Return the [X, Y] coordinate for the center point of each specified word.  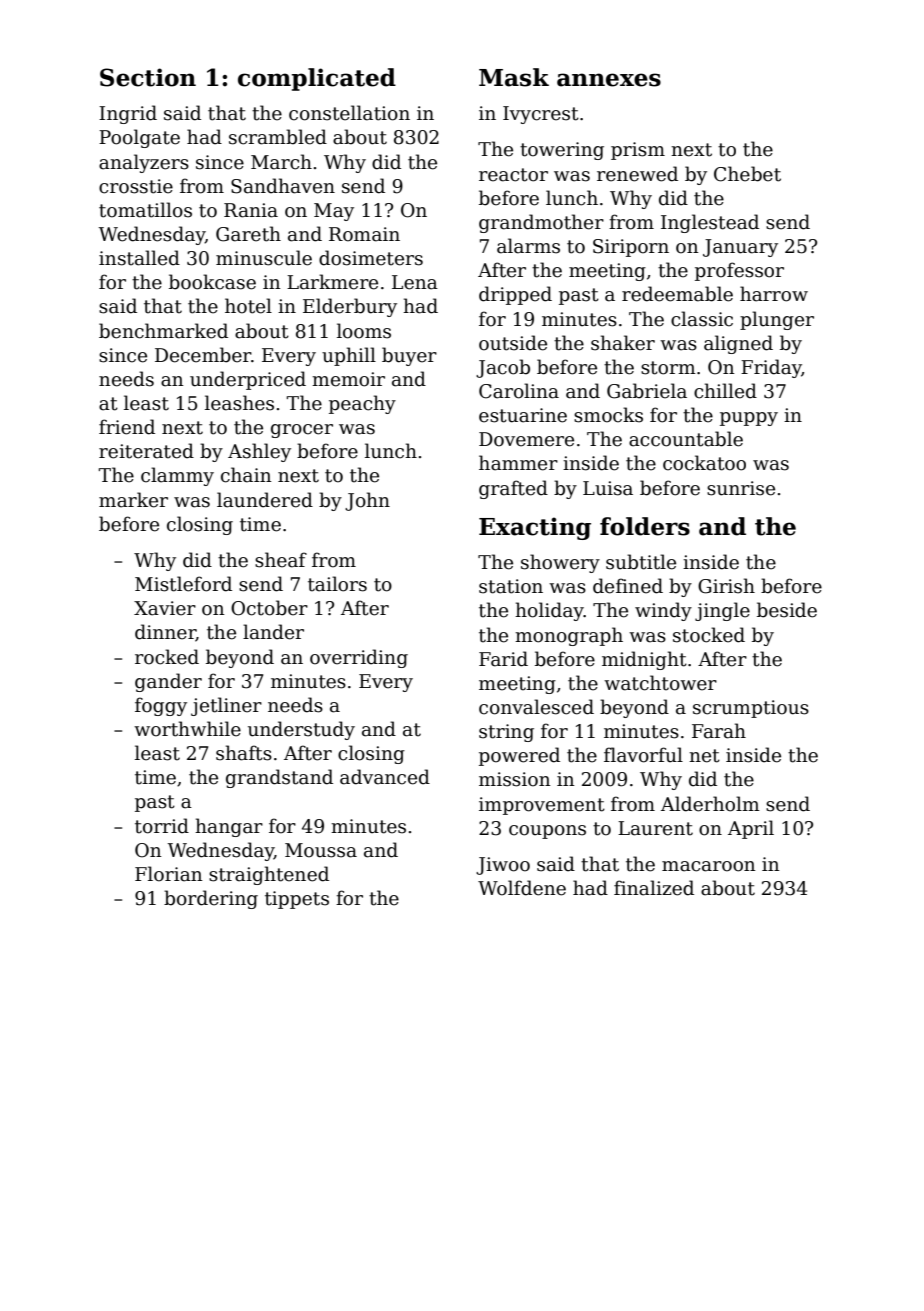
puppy [749, 419]
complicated [317, 79]
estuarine [523, 415]
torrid [162, 826]
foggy [161, 706]
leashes [239, 403]
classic [702, 319]
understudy [301, 730]
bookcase [212, 282]
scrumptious [751, 709]
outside [513, 343]
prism [638, 151]
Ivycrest [541, 115]
